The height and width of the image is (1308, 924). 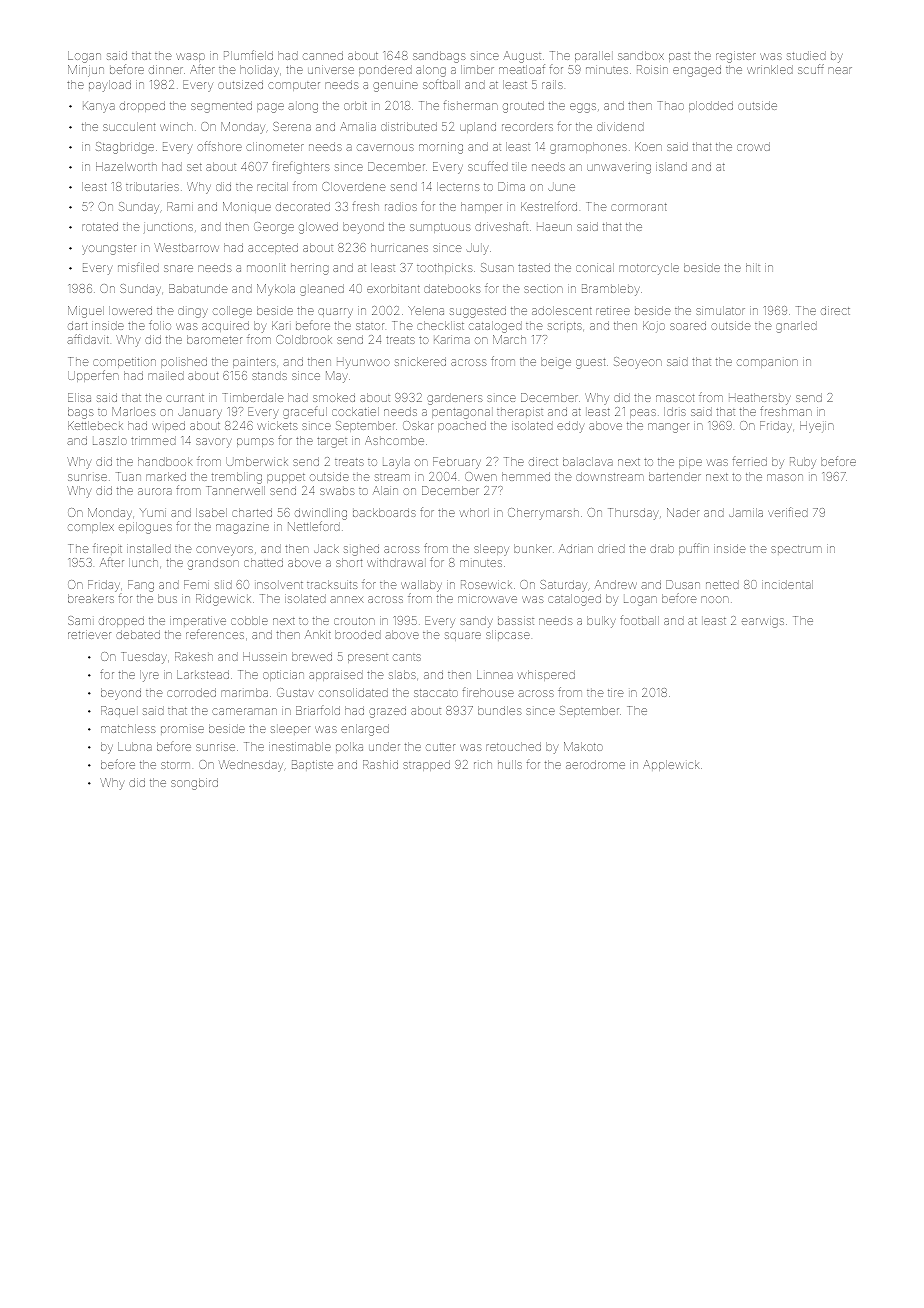 What do you see at coordinates (753, 146) in the image?
I see `crowd` at bounding box center [753, 146].
